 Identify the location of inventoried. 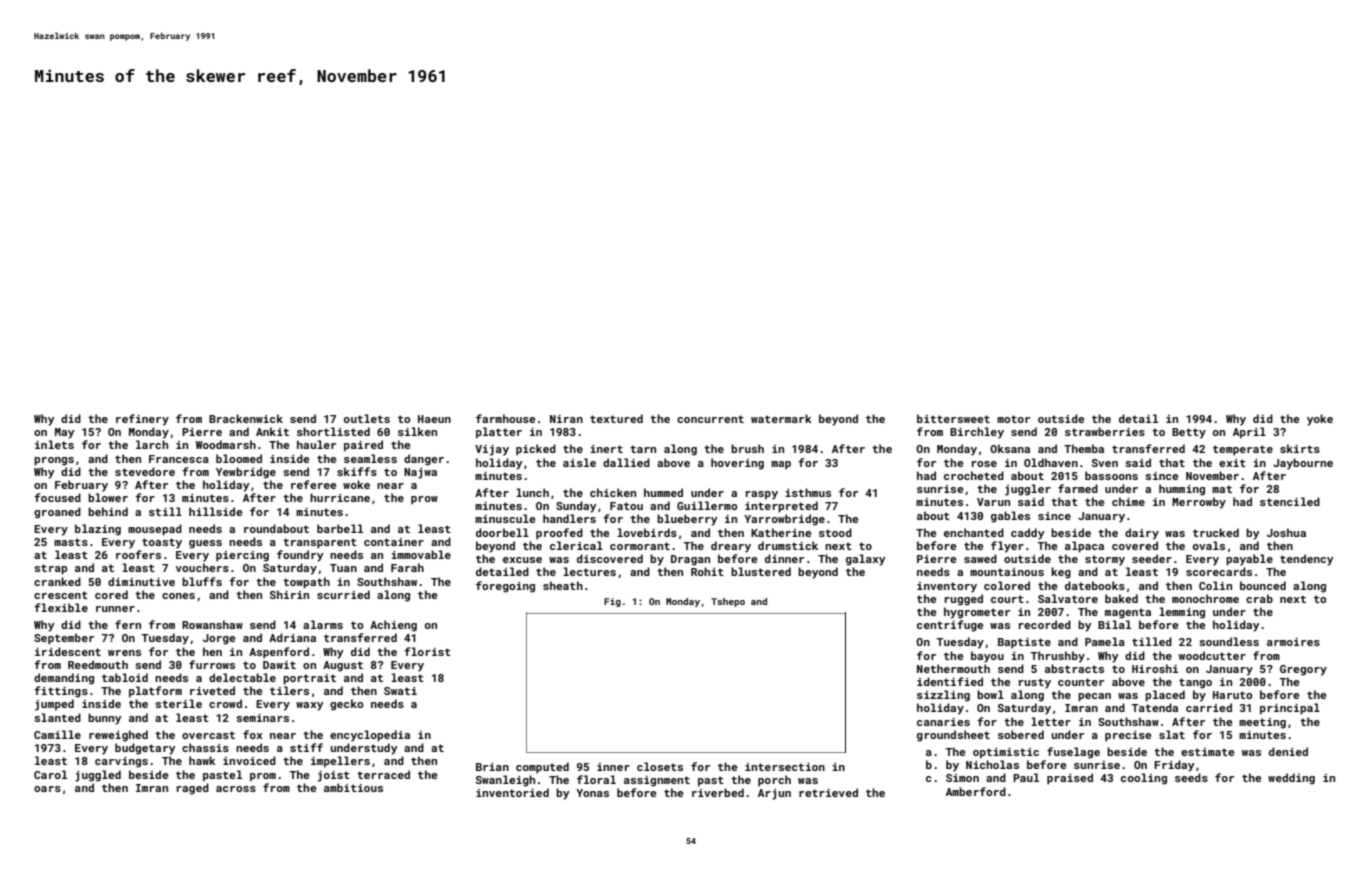
(512, 792).
